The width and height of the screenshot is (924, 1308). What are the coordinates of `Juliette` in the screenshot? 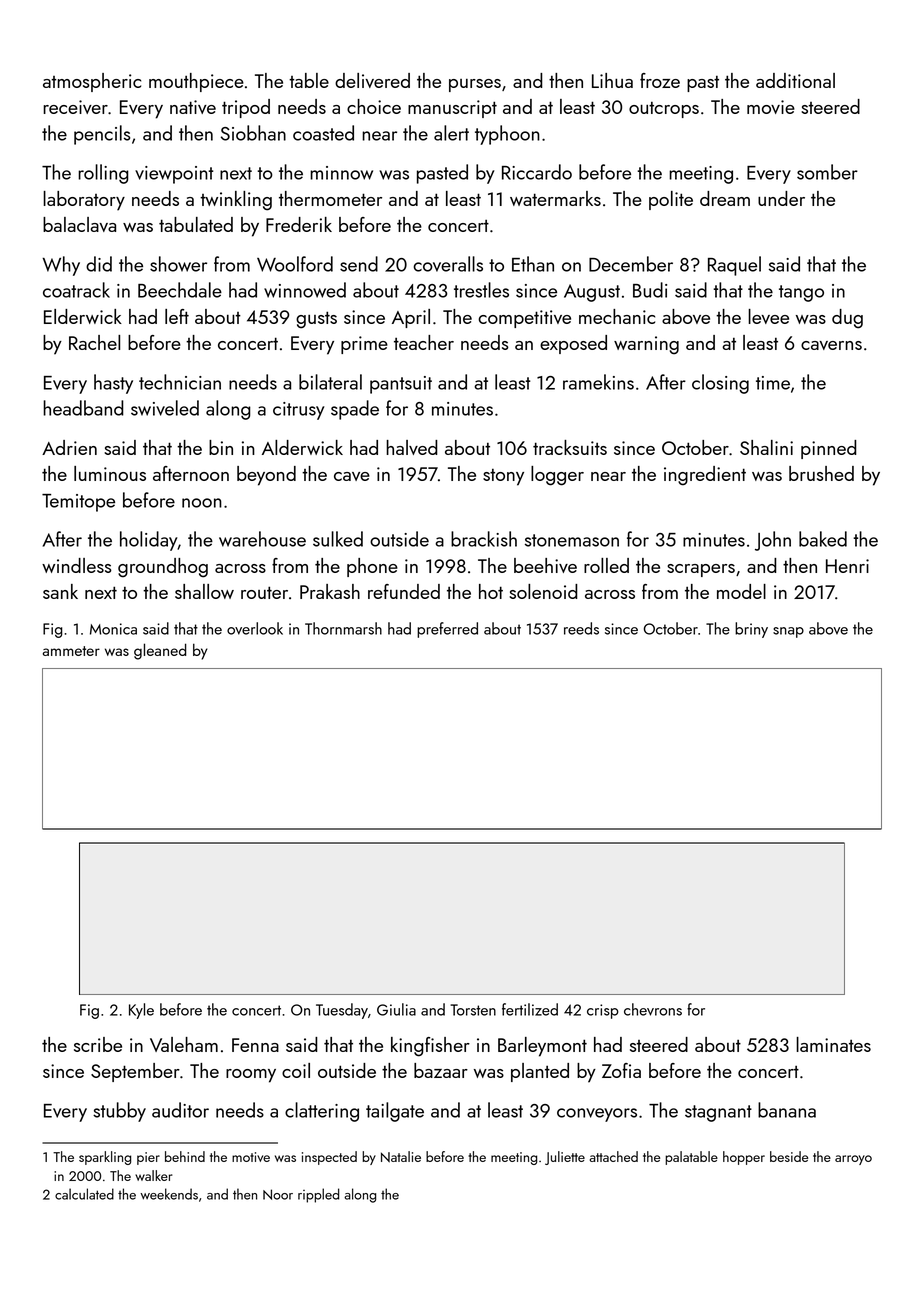 It's located at (565, 1158).
